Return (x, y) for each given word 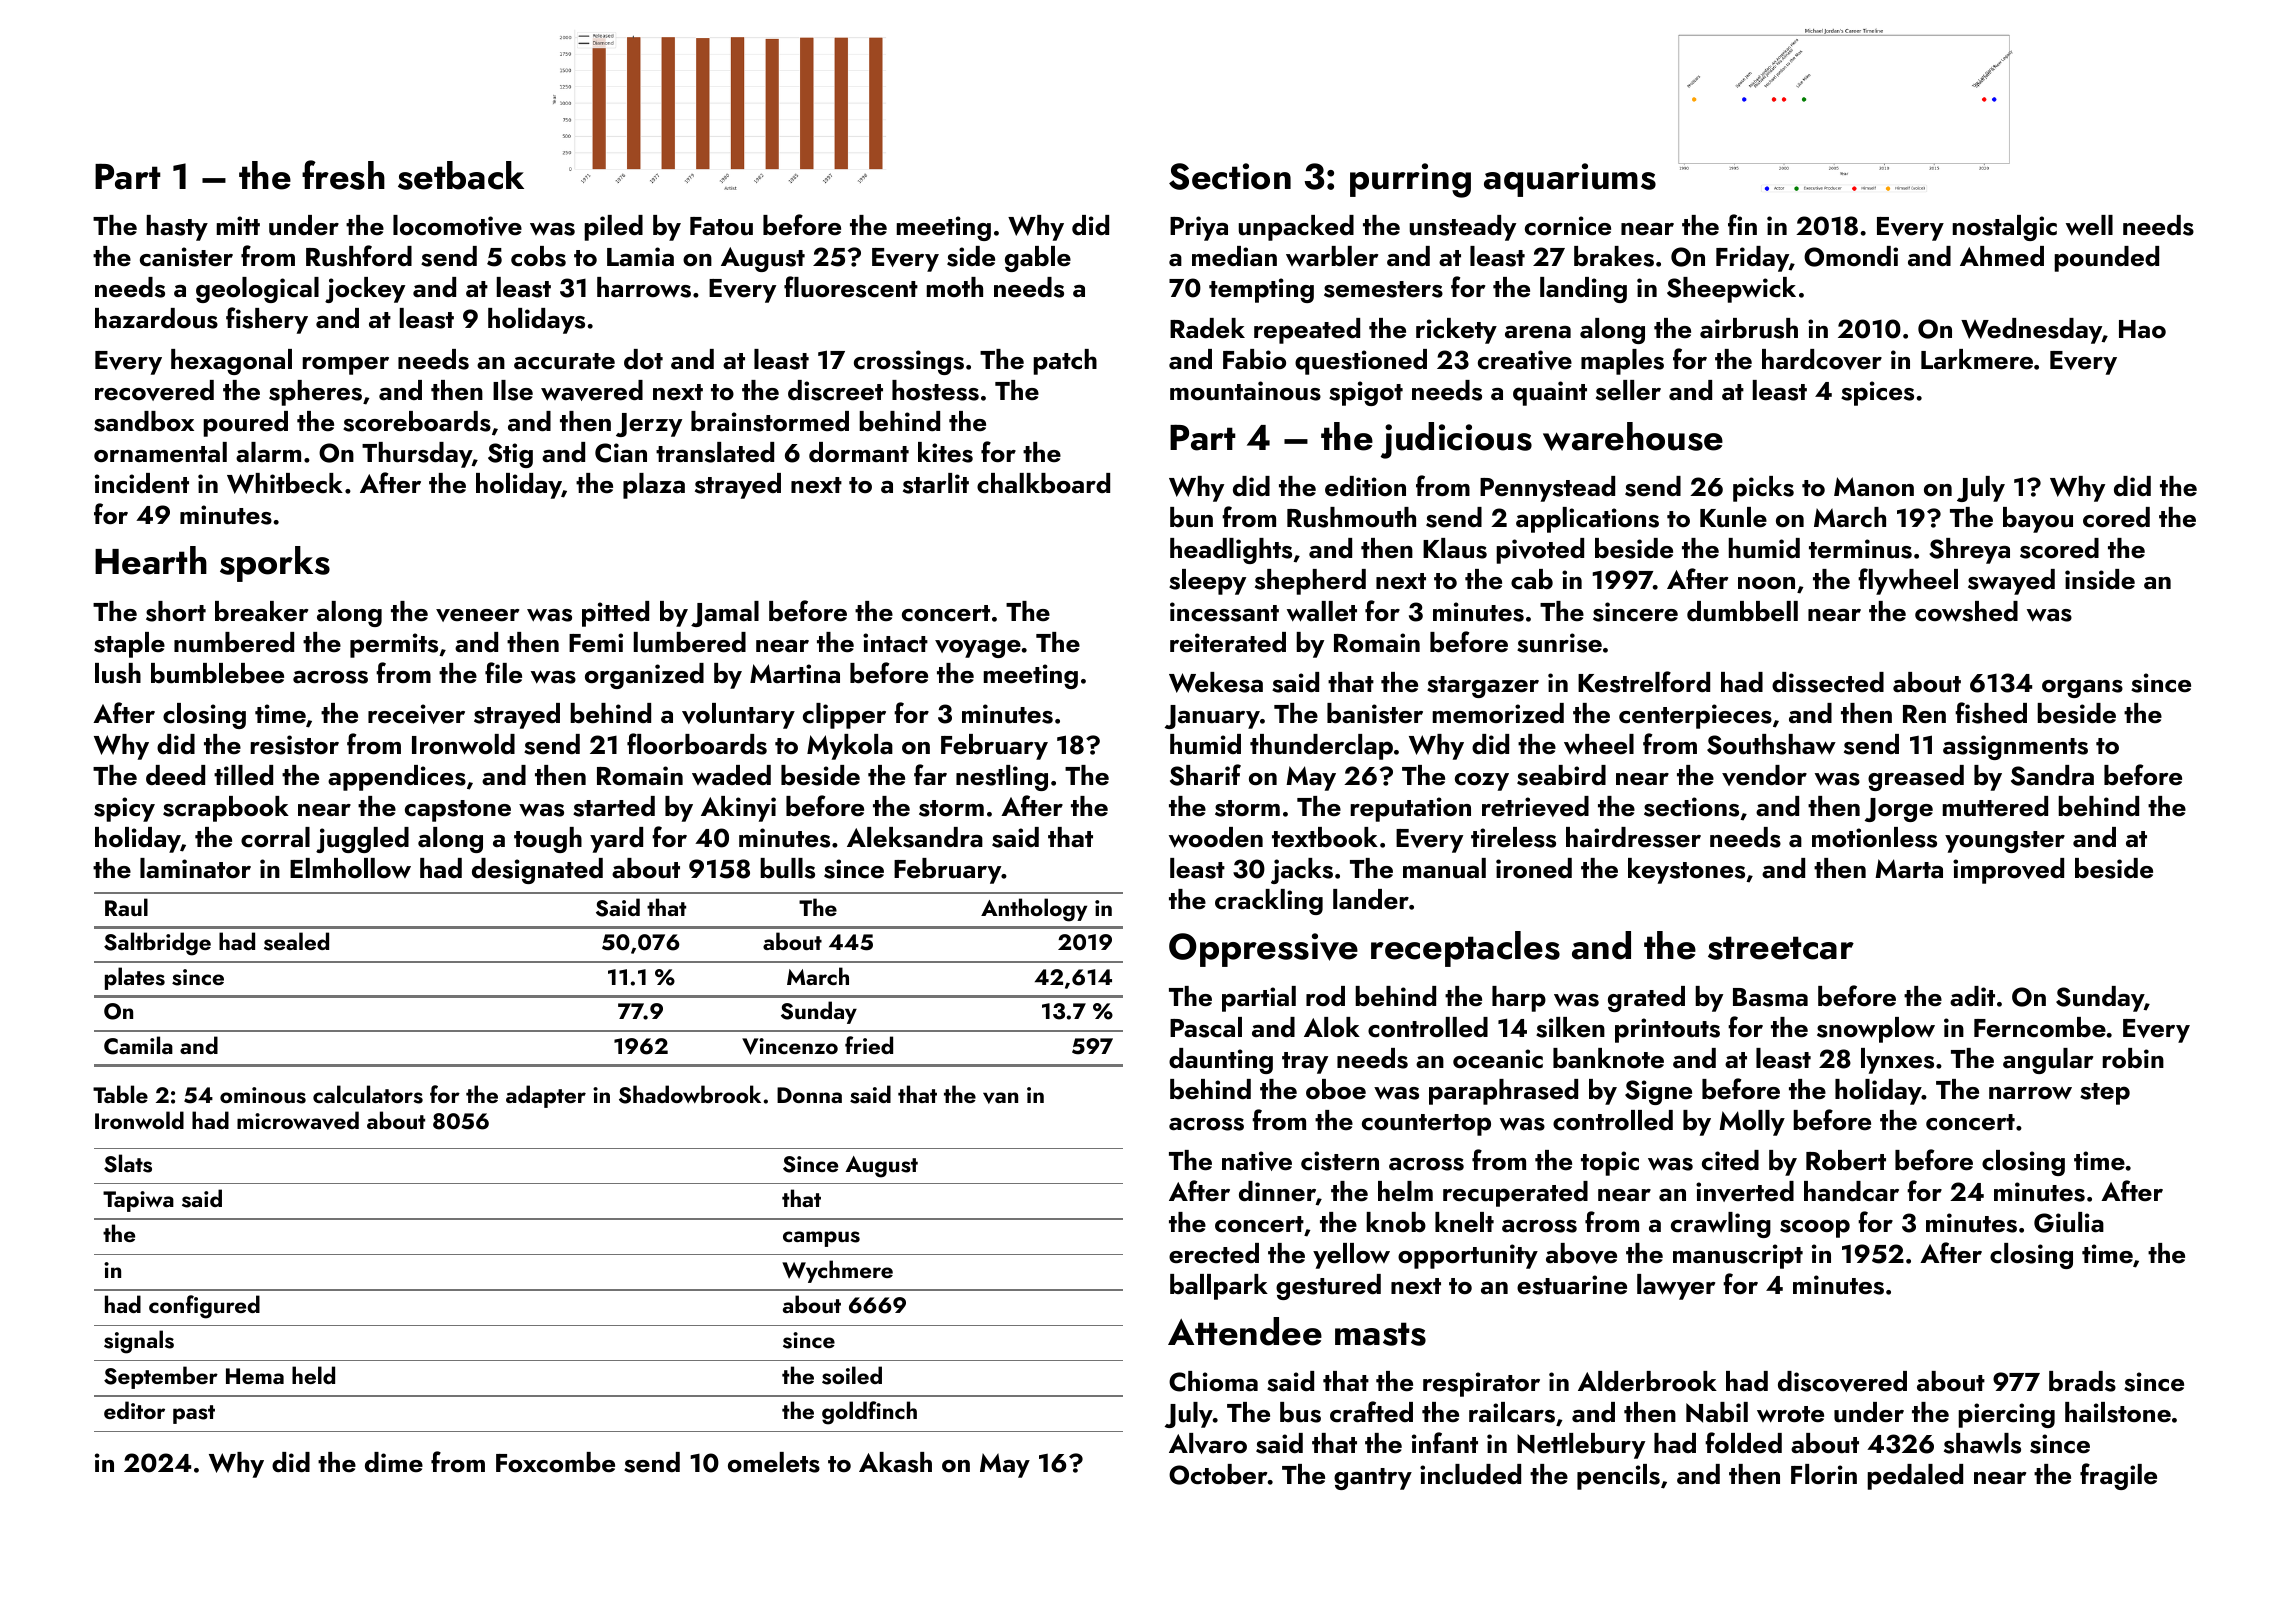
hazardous (156, 318)
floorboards (697, 744)
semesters (1383, 289)
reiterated (1228, 642)
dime (394, 1462)
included (1470, 1474)
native (1257, 1161)
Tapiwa (138, 1201)
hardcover (1822, 359)
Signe (1658, 1092)
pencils (1618, 1477)
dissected (1828, 682)
